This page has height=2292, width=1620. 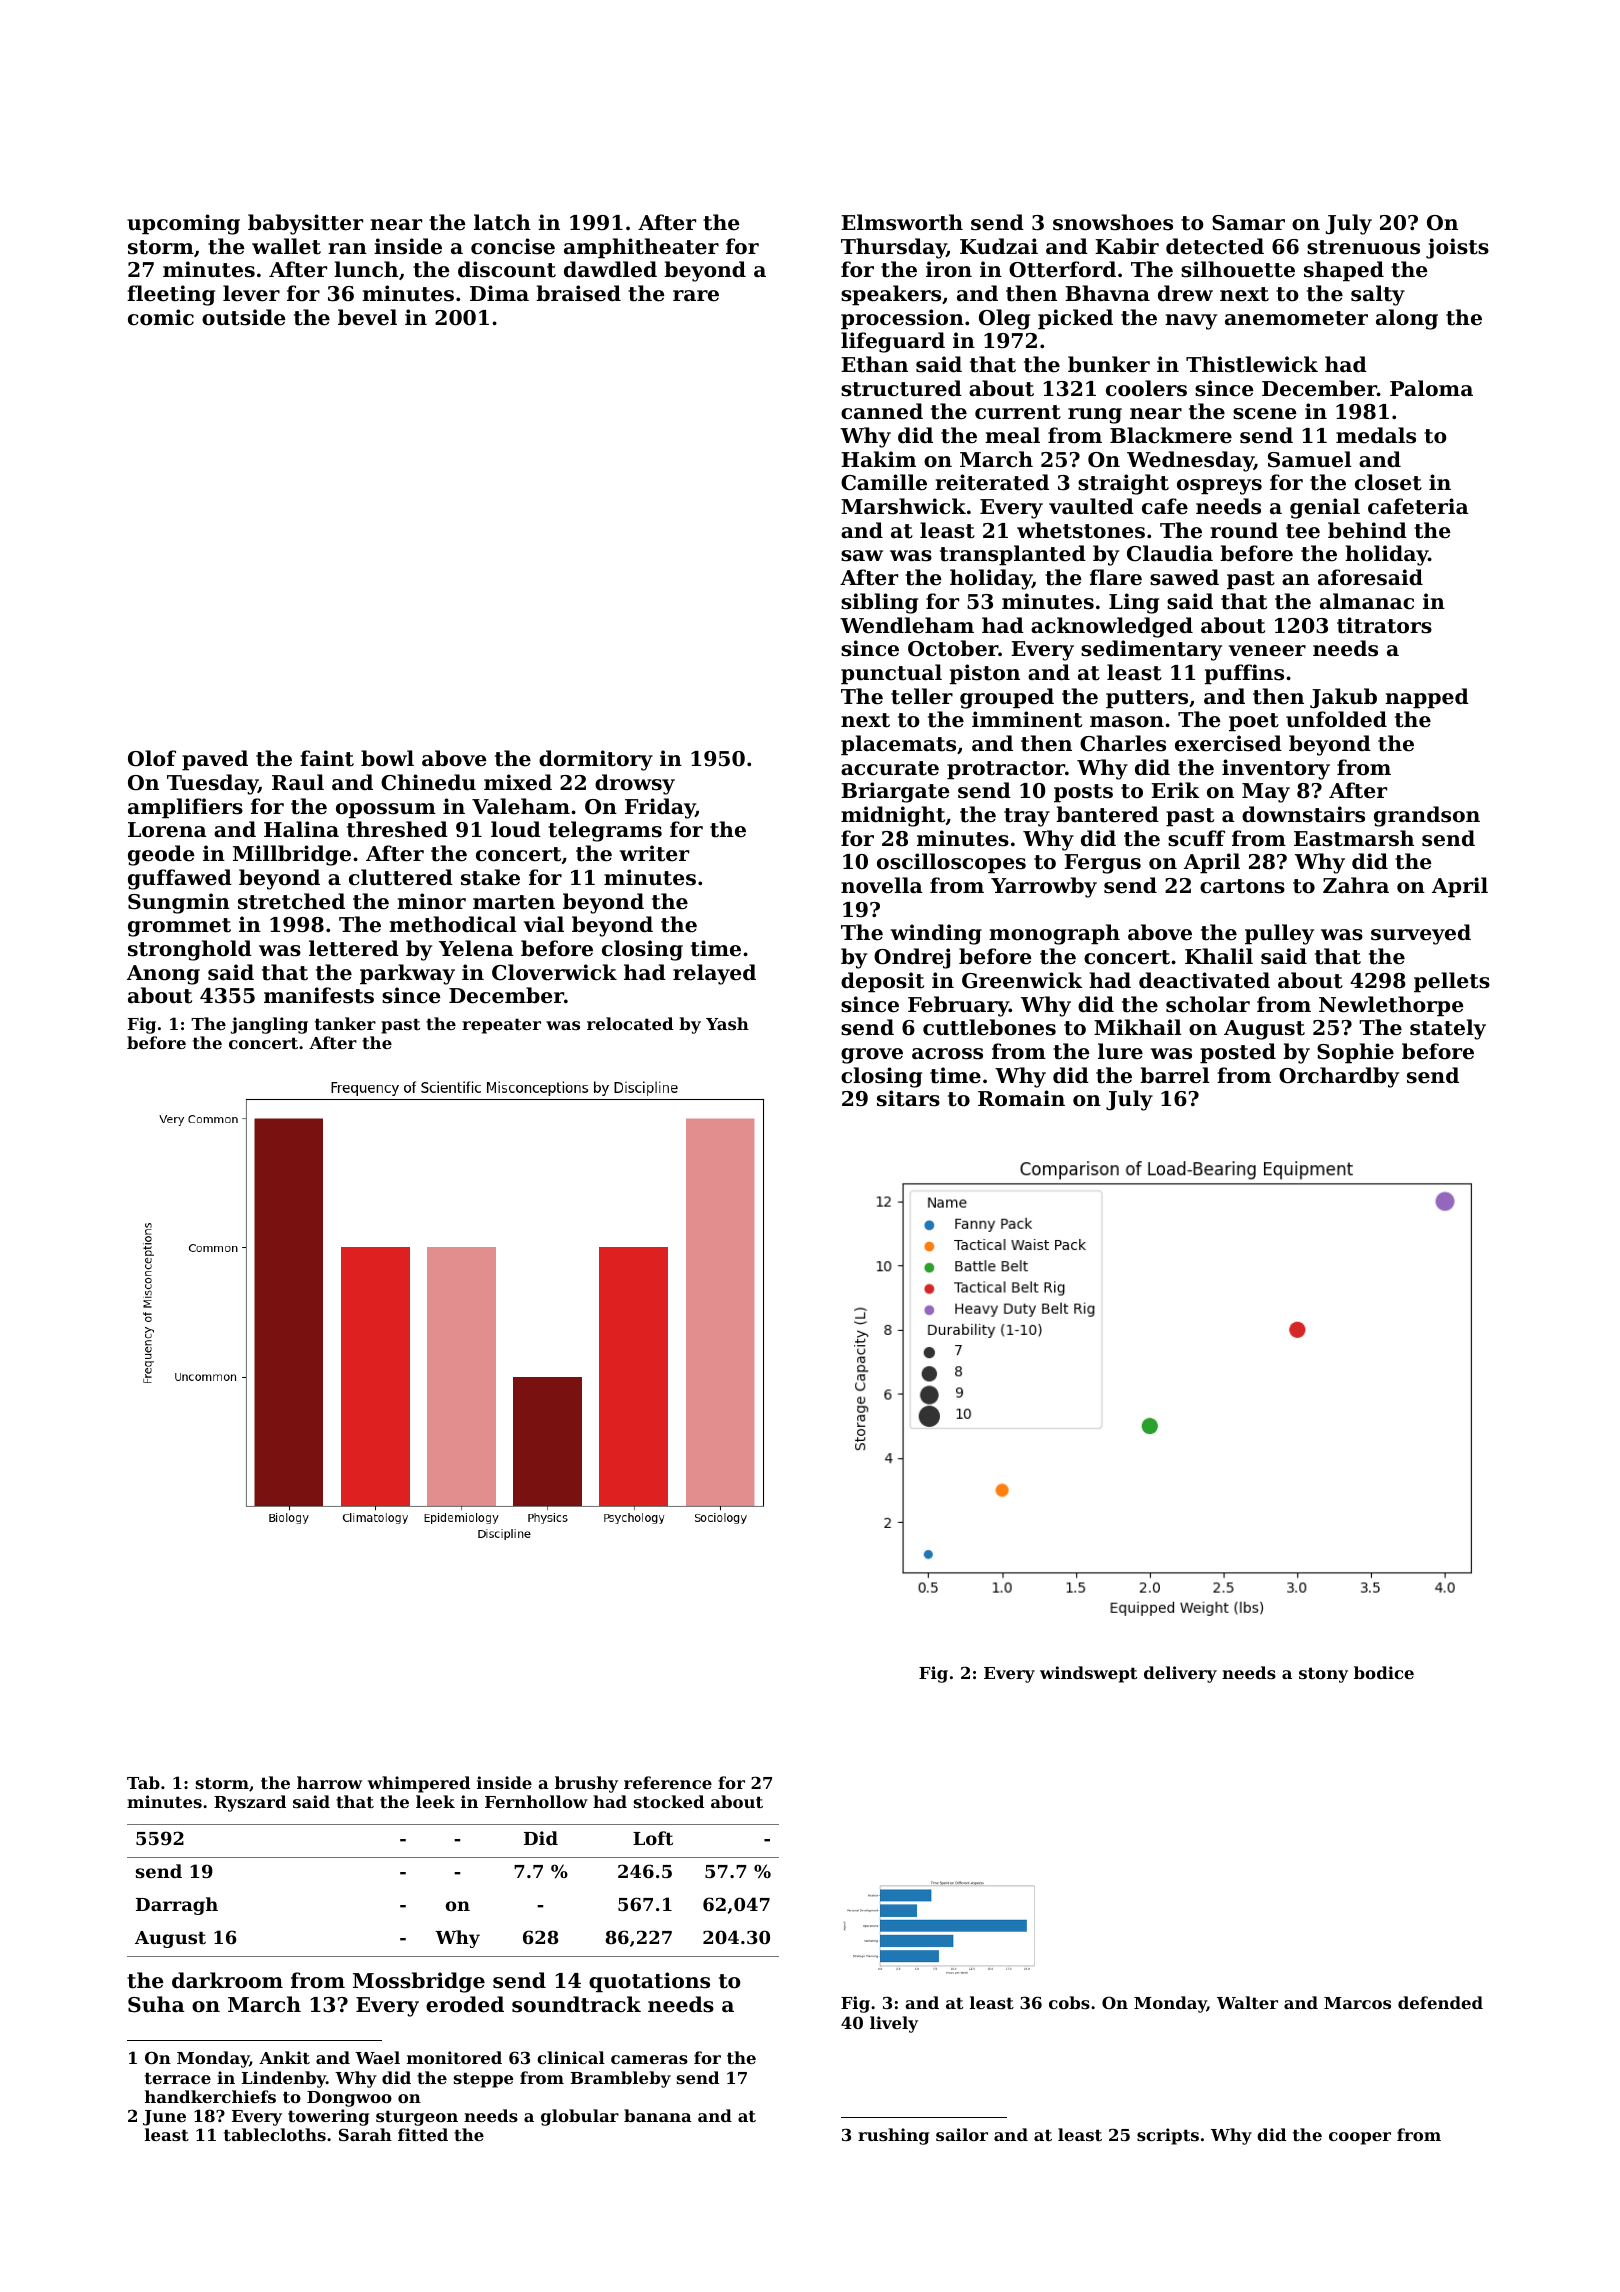 I want to click on oscilloscopes, so click(x=951, y=863).
